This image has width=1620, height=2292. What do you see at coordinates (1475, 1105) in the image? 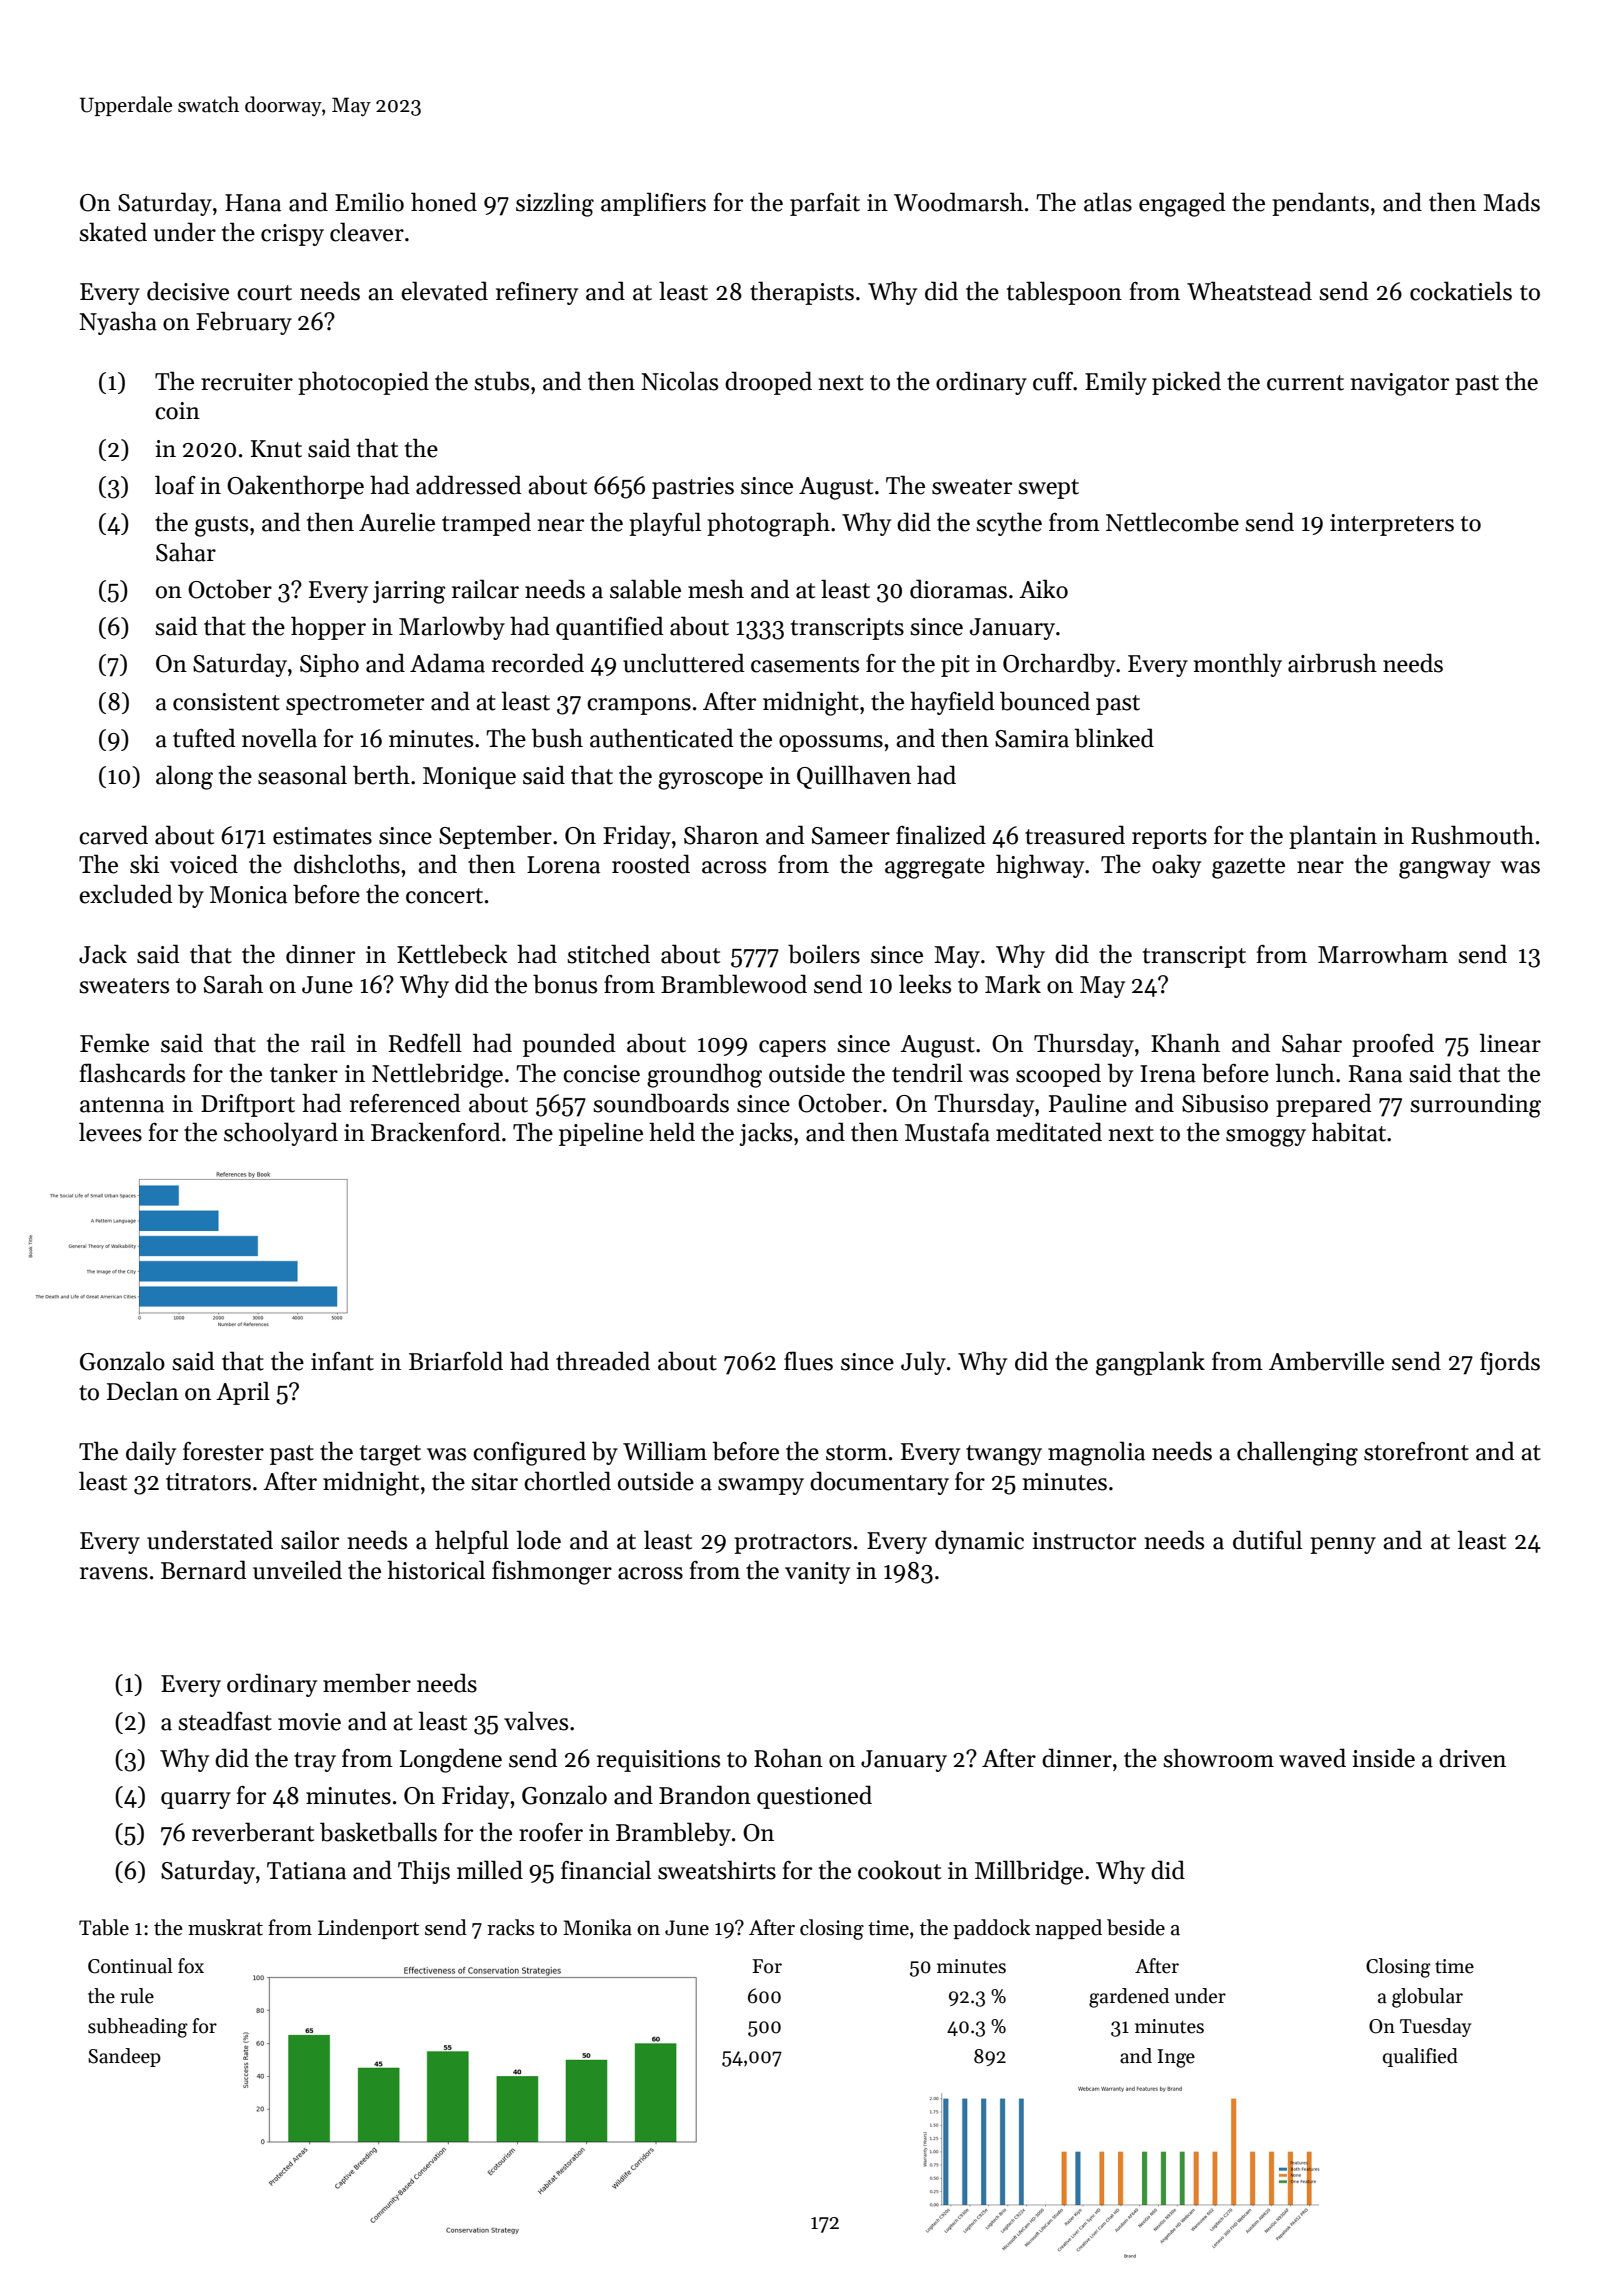
I see `surrounding` at bounding box center [1475, 1105].
